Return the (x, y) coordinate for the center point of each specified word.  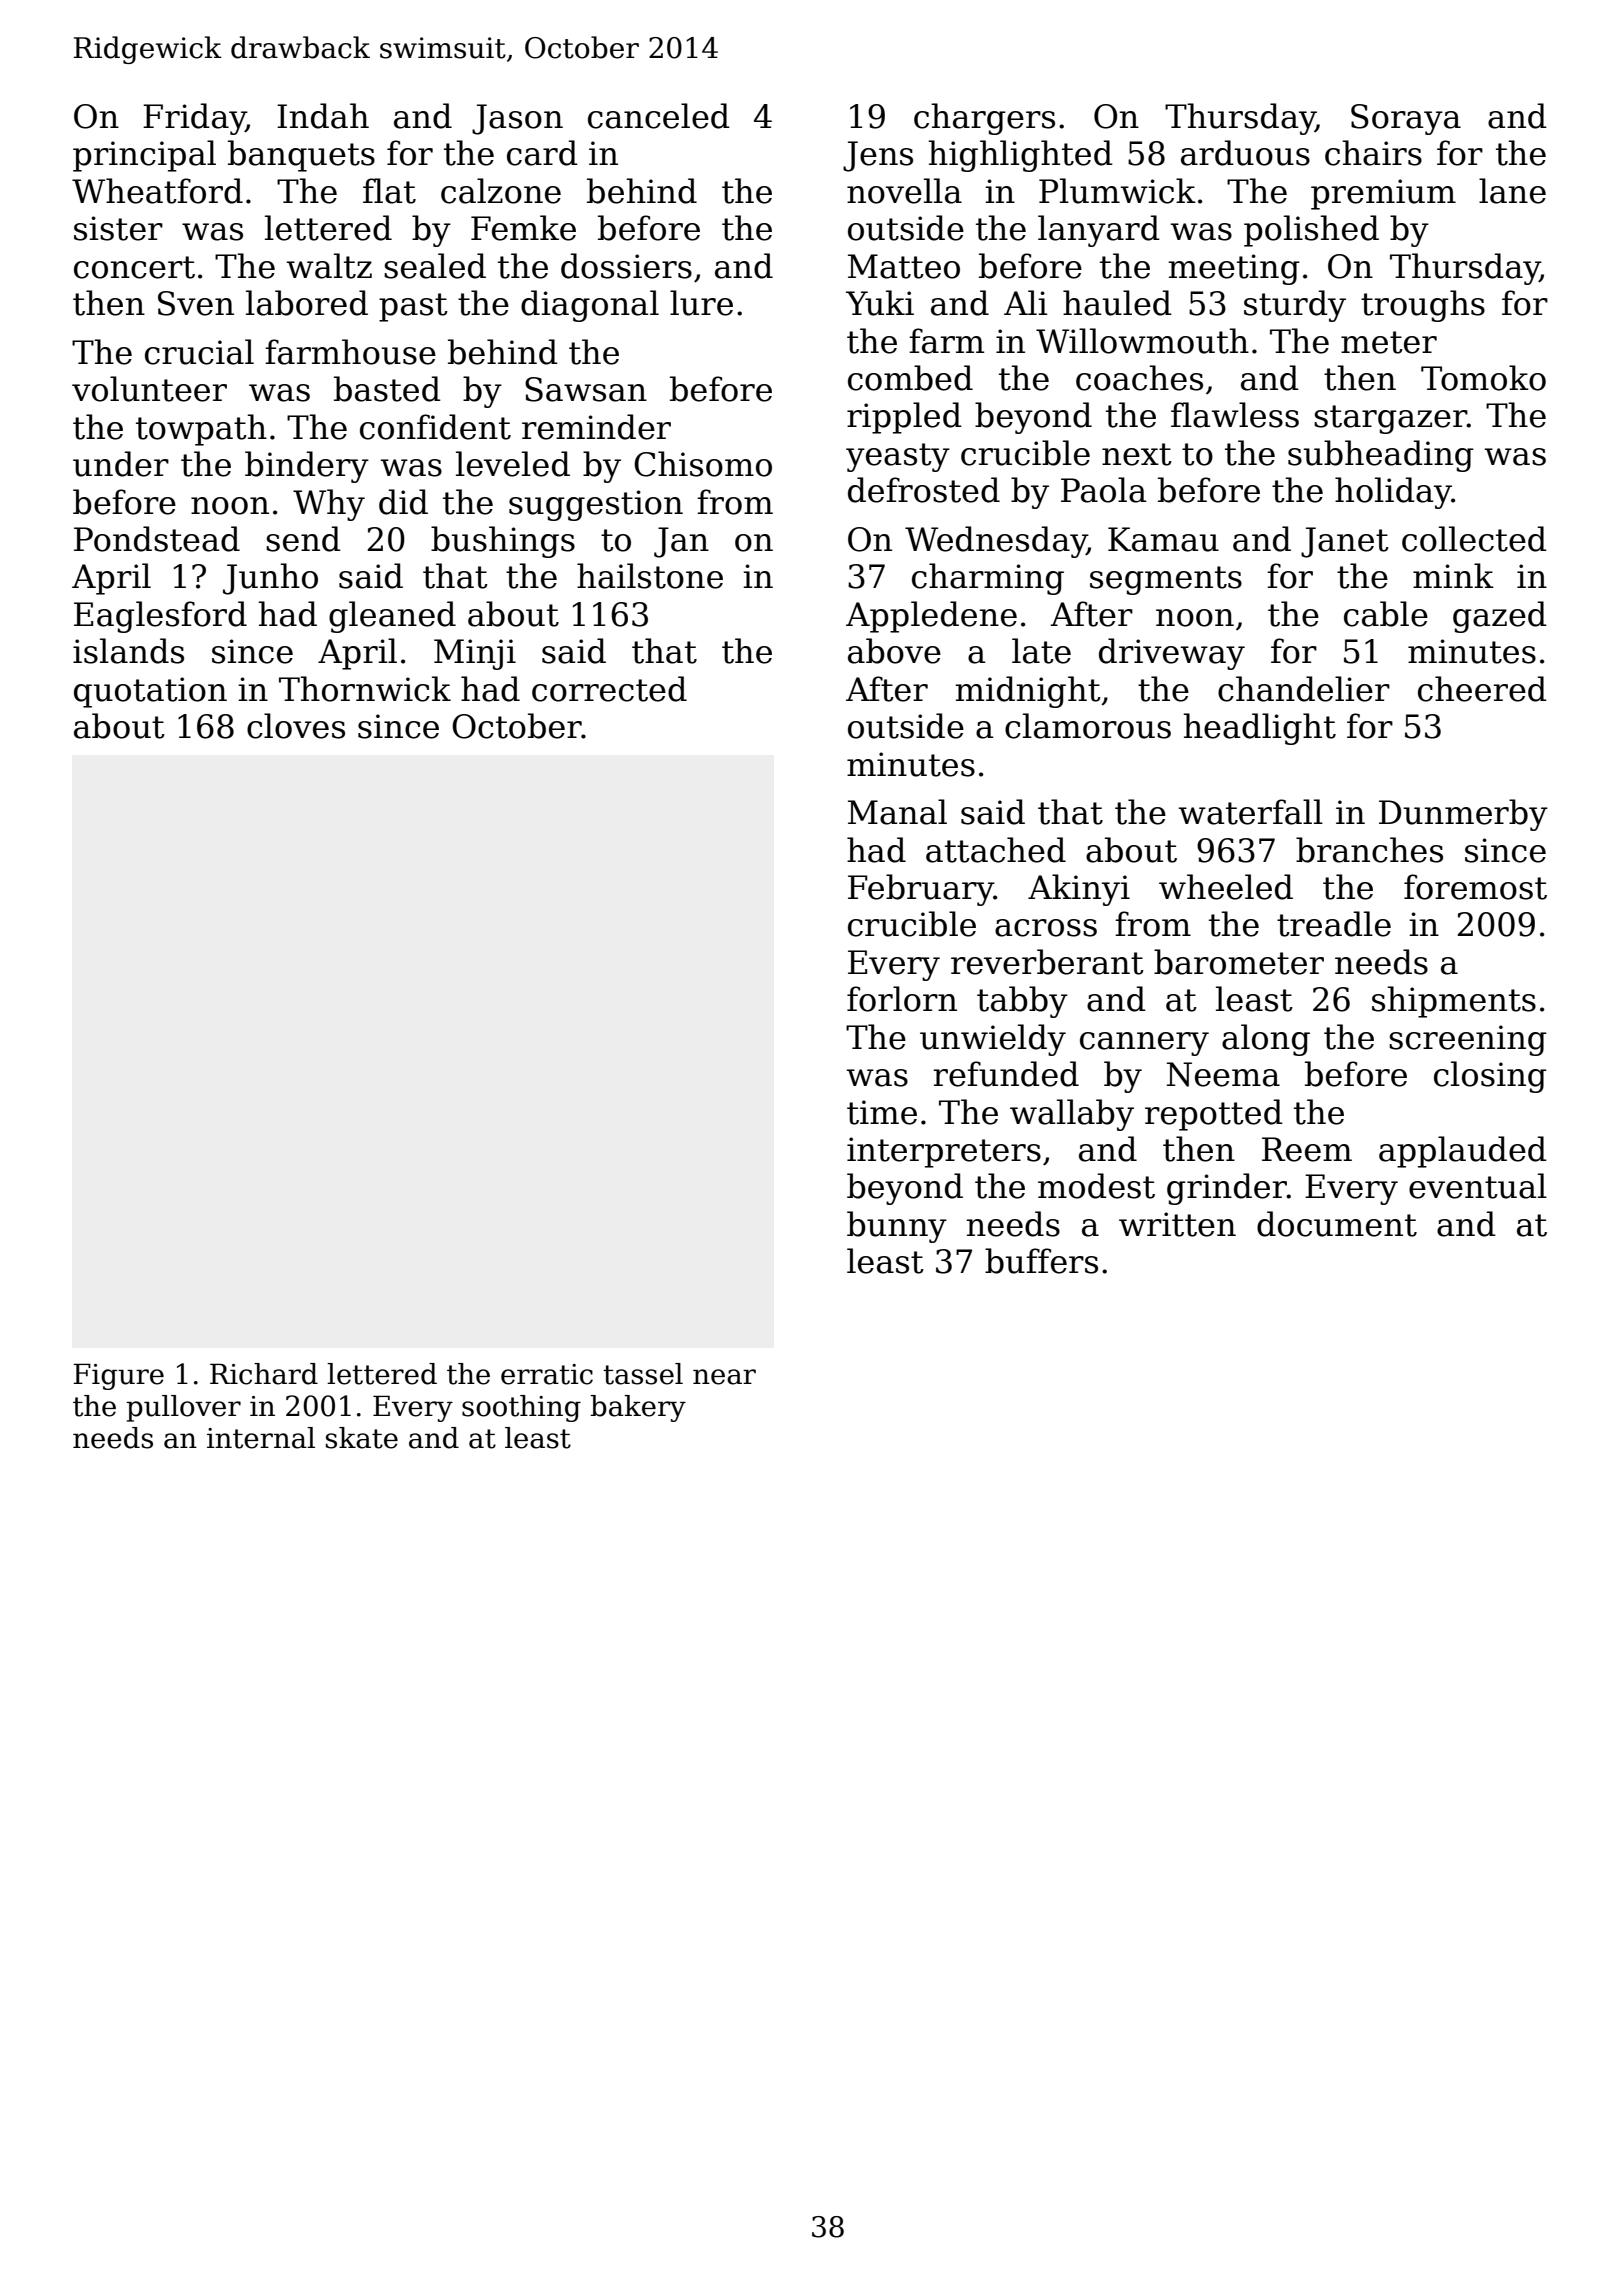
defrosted (924, 490)
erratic (547, 1374)
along (1266, 1040)
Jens (878, 156)
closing (1490, 1077)
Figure (118, 1376)
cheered (1482, 689)
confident (435, 427)
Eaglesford (160, 617)
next (1137, 454)
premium (1383, 194)
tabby (1022, 1002)
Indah (323, 116)
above (894, 651)
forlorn (902, 999)
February (921, 890)
